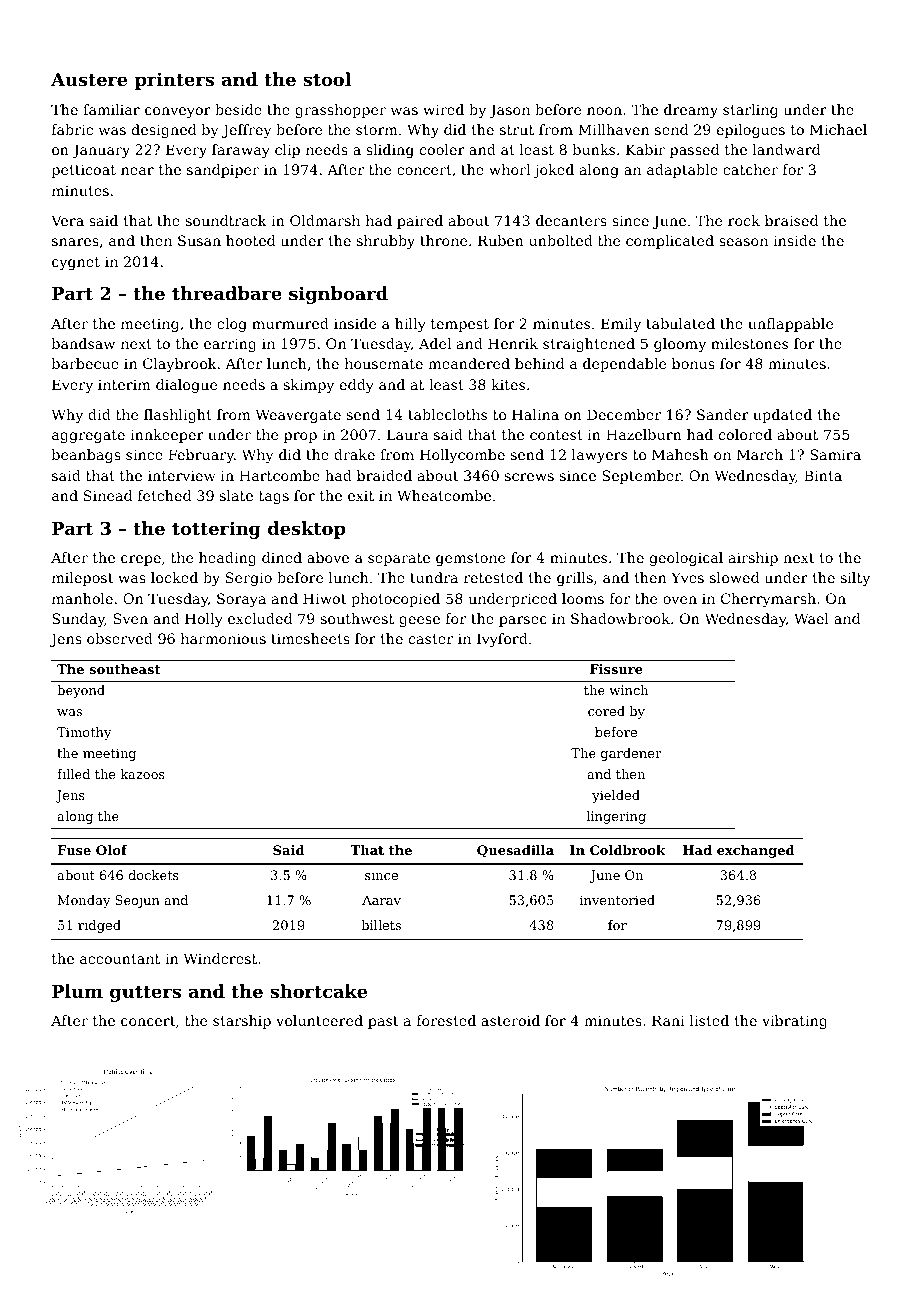 The image size is (924, 1308). I want to click on stool, so click(327, 79).
